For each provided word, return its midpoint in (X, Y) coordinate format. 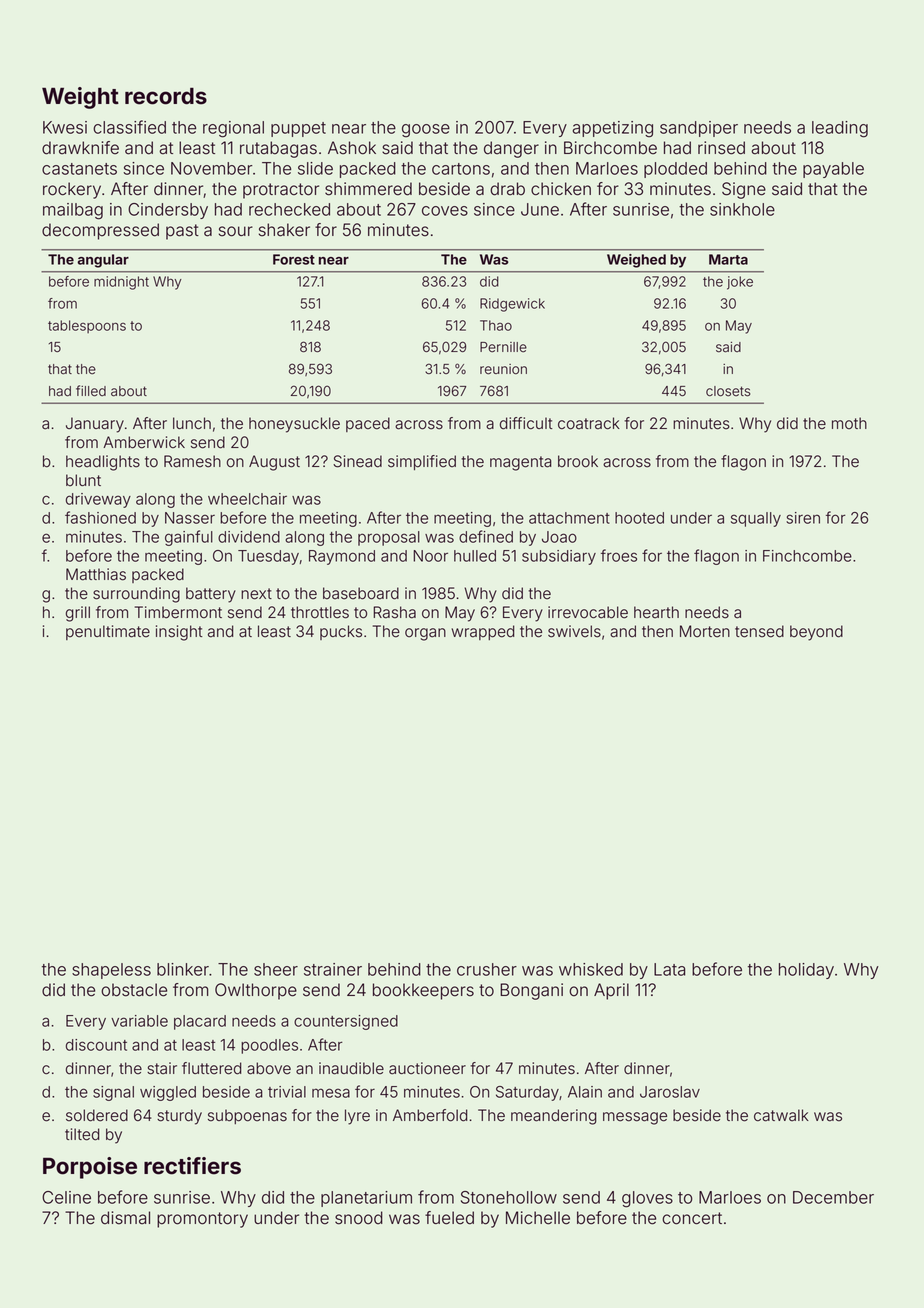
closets (728, 391)
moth (849, 423)
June (540, 209)
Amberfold (430, 1115)
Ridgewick (512, 305)
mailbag (73, 211)
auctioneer (427, 1068)
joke (740, 283)
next (256, 594)
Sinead (357, 461)
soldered (97, 1115)
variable (139, 1021)
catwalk (781, 1115)
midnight (121, 283)
